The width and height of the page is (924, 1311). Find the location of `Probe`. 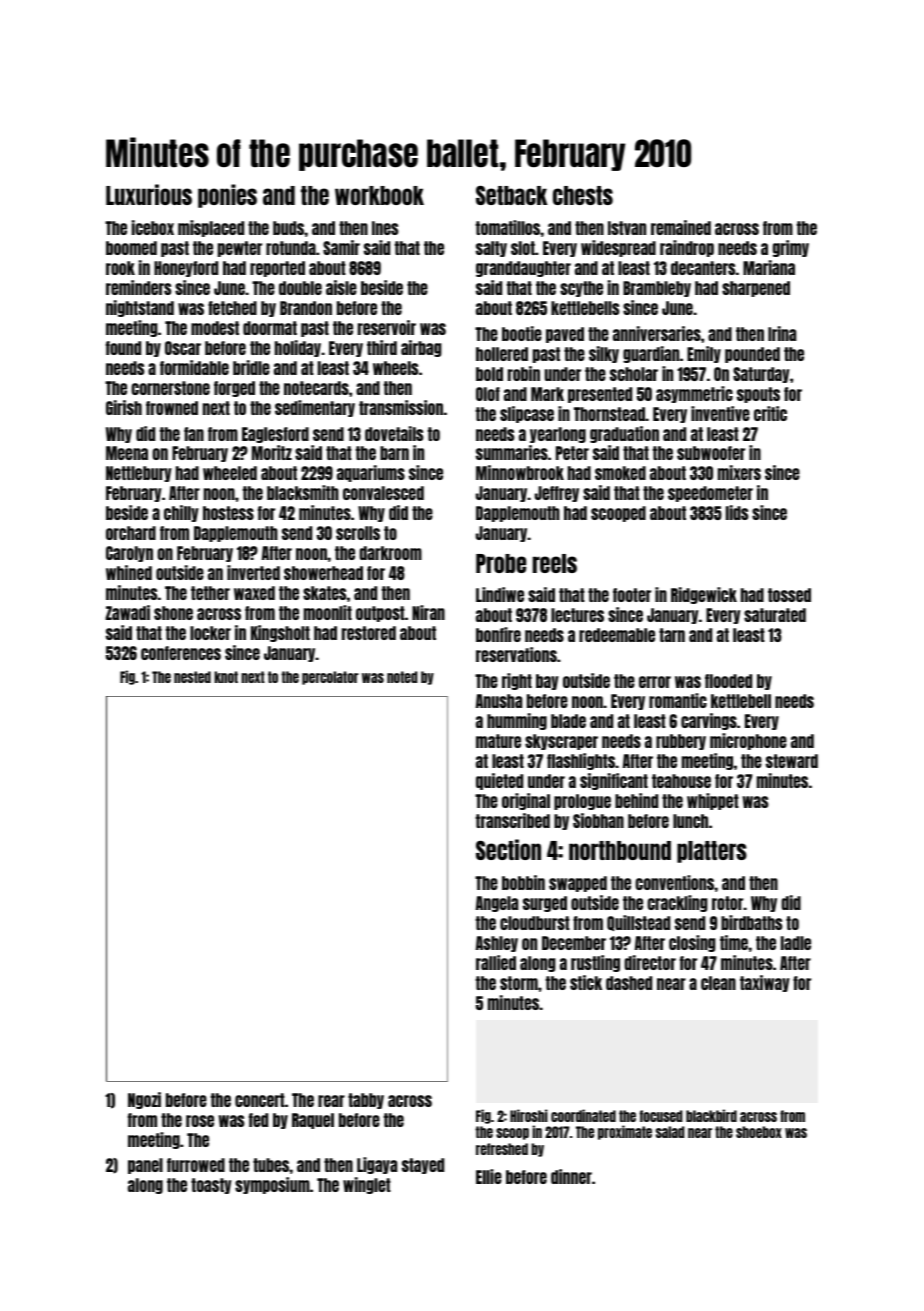

Probe is located at coordinates (501, 563).
